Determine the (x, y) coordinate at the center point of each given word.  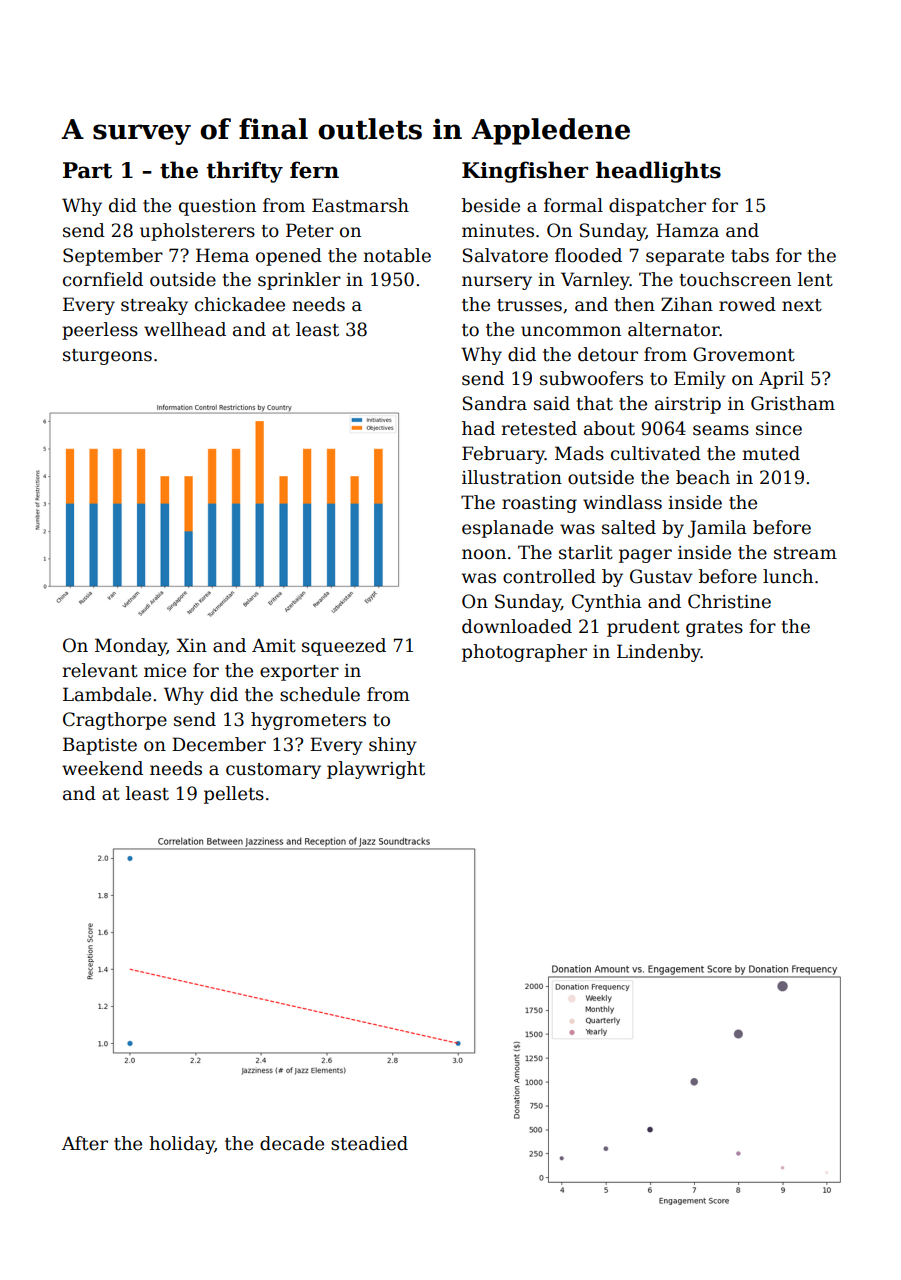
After (85, 1143)
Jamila (717, 529)
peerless (100, 331)
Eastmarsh (360, 205)
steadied (369, 1143)
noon (484, 554)
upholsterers (197, 232)
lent (815, 279)
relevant (100, 670)
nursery (497, 283)
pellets (234, 795)
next (802, 305)
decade (292, 1143)
